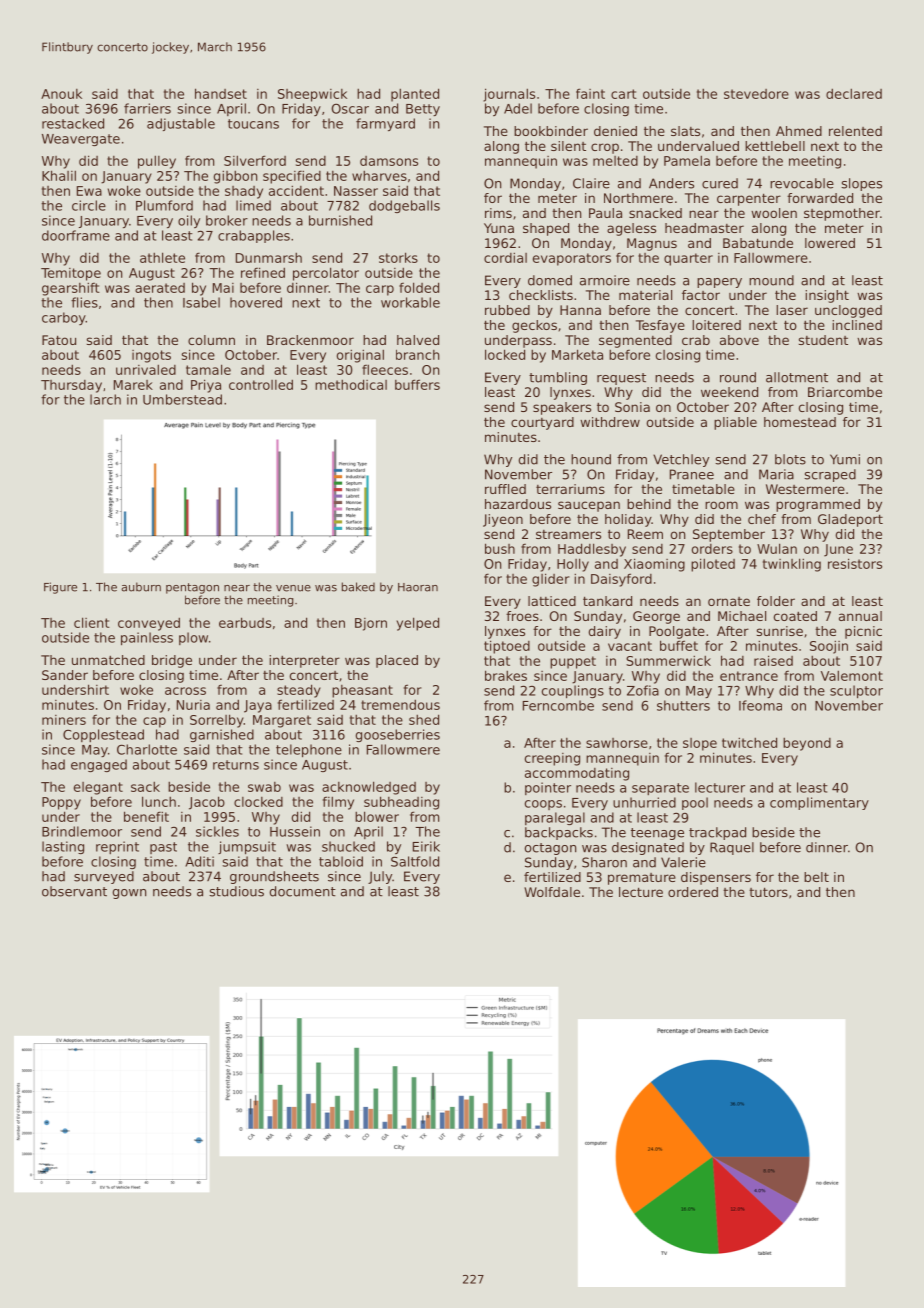 The image size is (924, 1308). Describe the element at coordinates (505, 489) in the screenshot. I see `ruffled` at that location.
